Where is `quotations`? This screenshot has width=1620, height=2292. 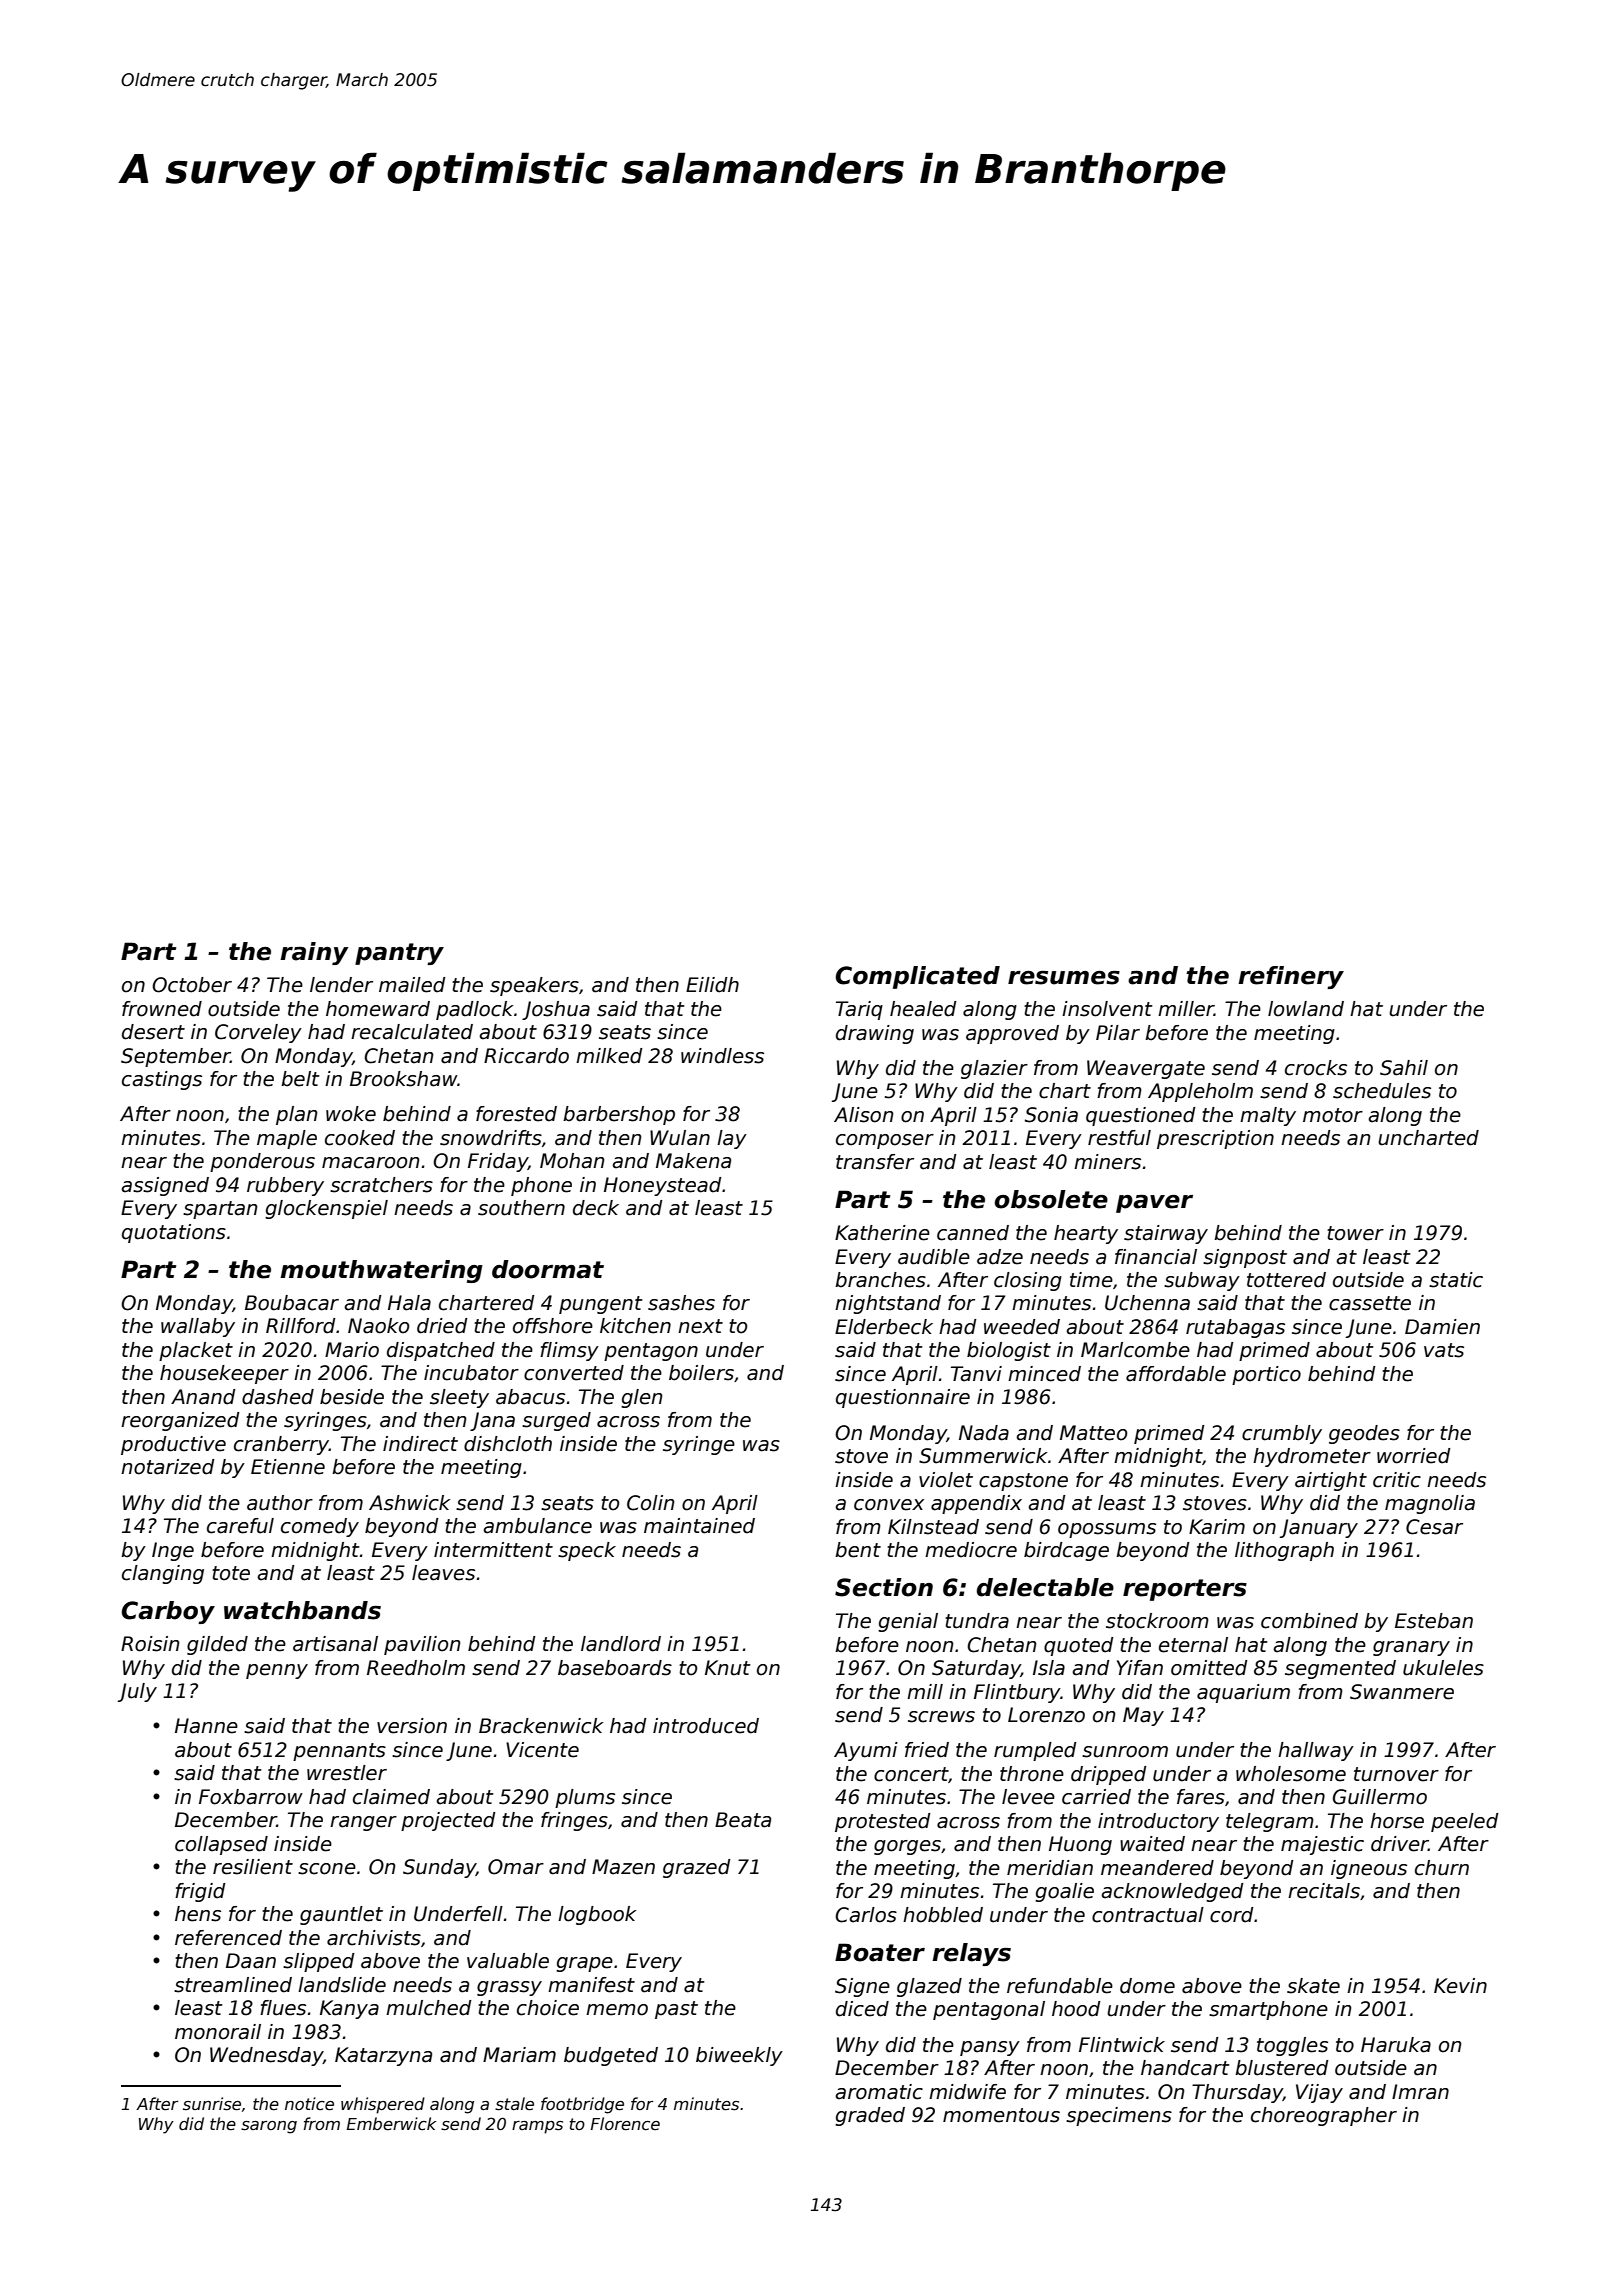
quotations is located at coordinates (174, 1233).
